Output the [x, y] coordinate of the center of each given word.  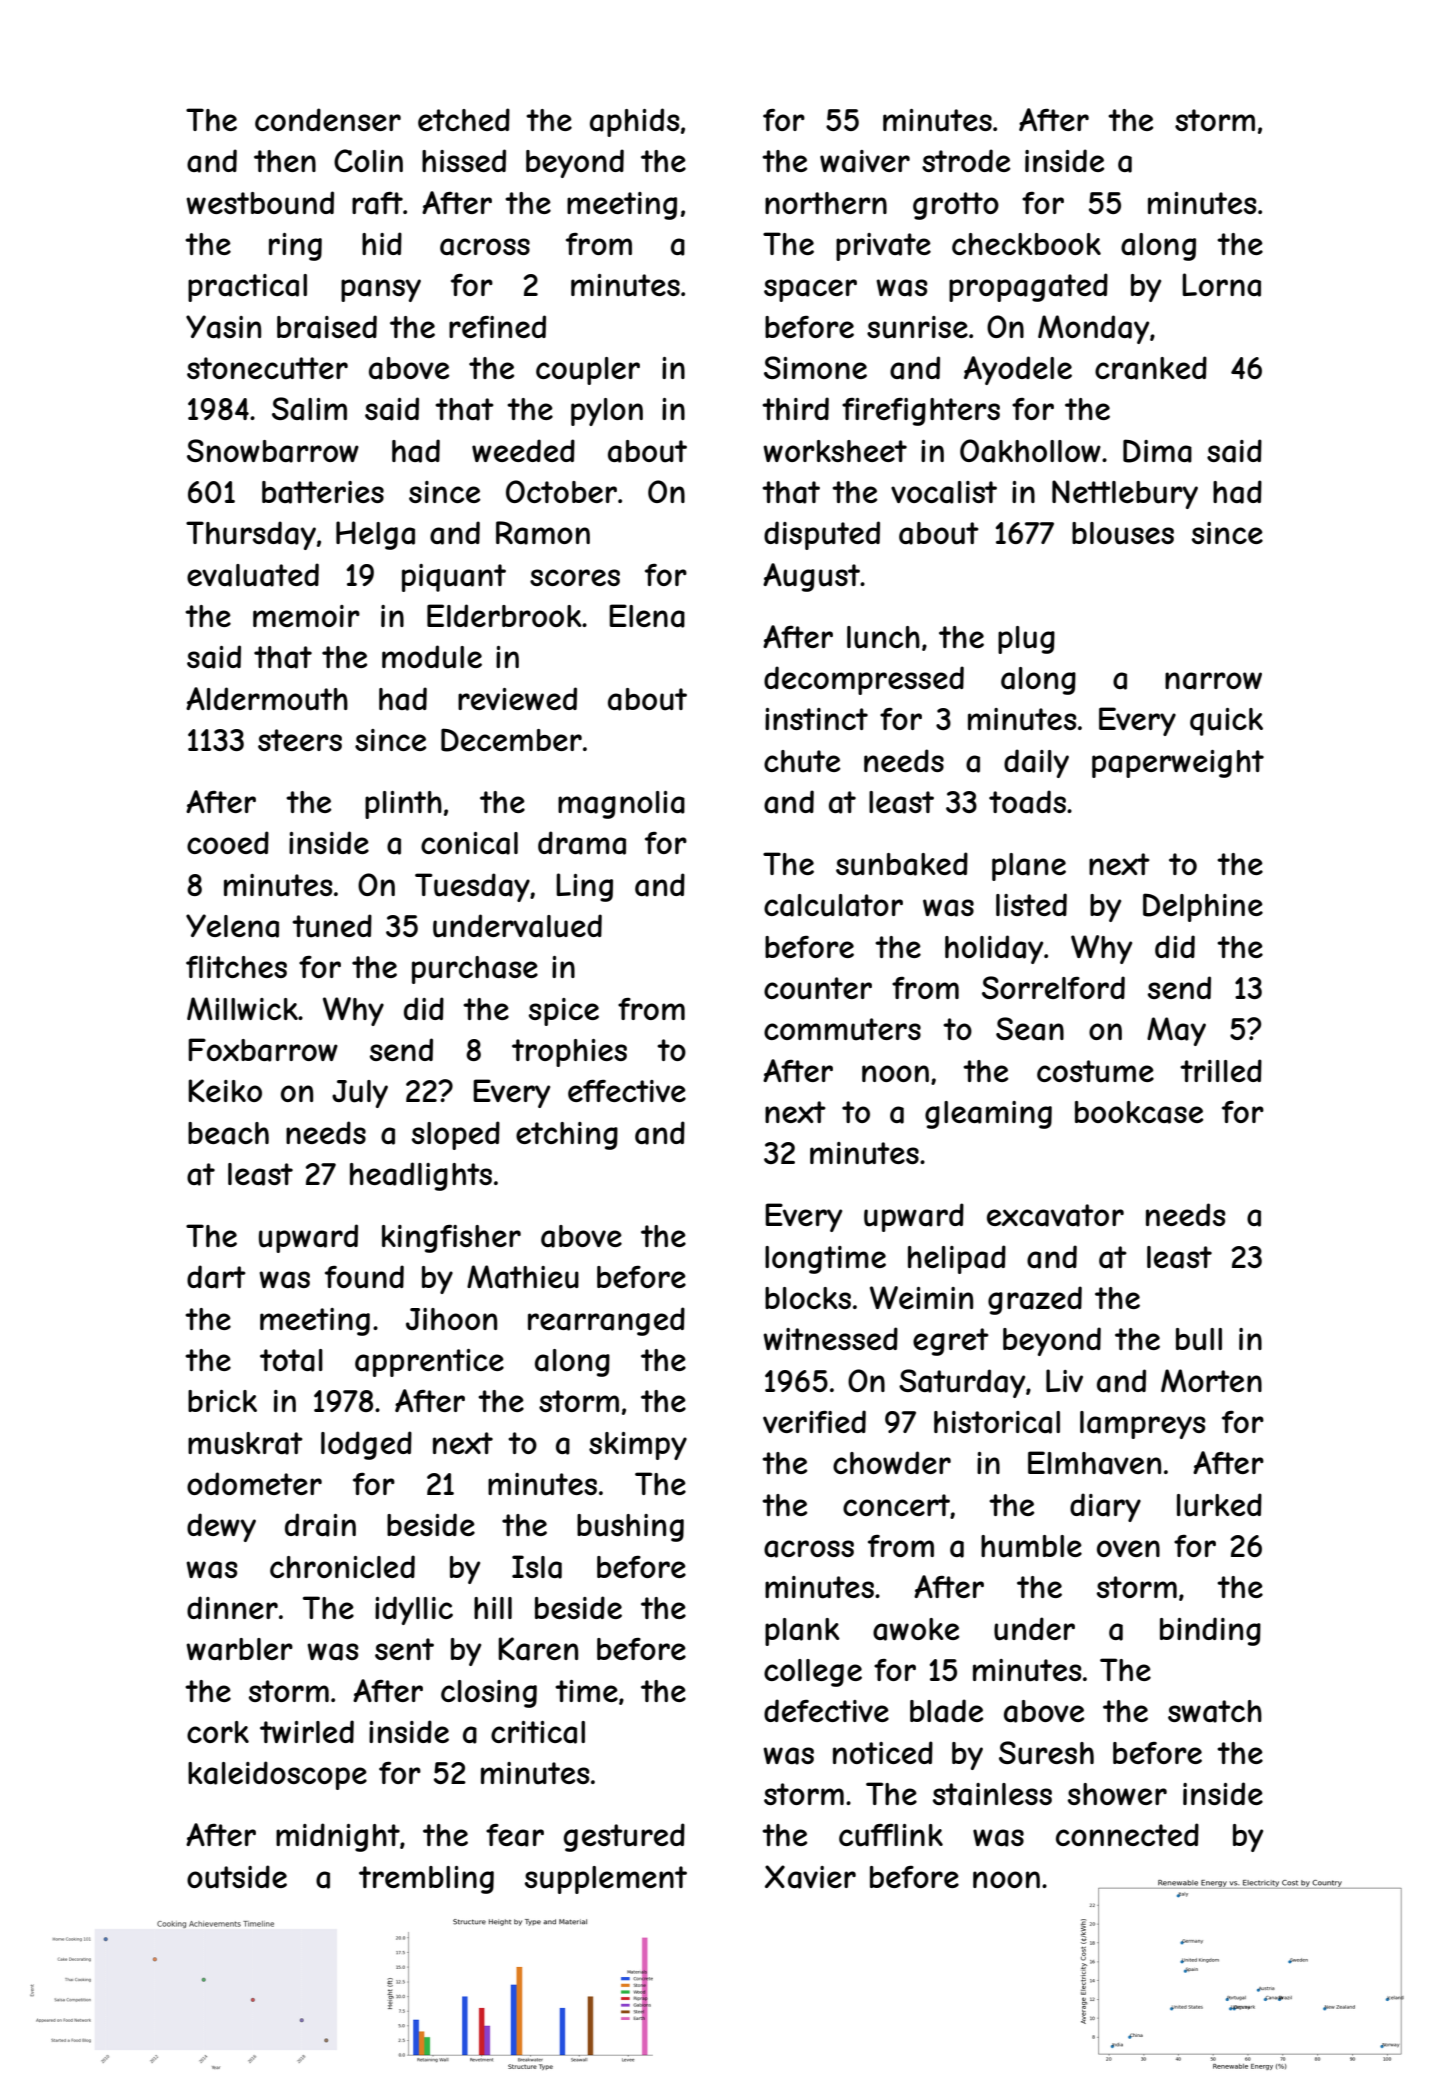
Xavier [810, 1877]
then [285, 161]
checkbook [1026, 244]
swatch [1215, 1711]
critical [538, 1732]
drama [582, 843]
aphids [635, 122]
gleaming [988, 1115]
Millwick [242, 1008]
